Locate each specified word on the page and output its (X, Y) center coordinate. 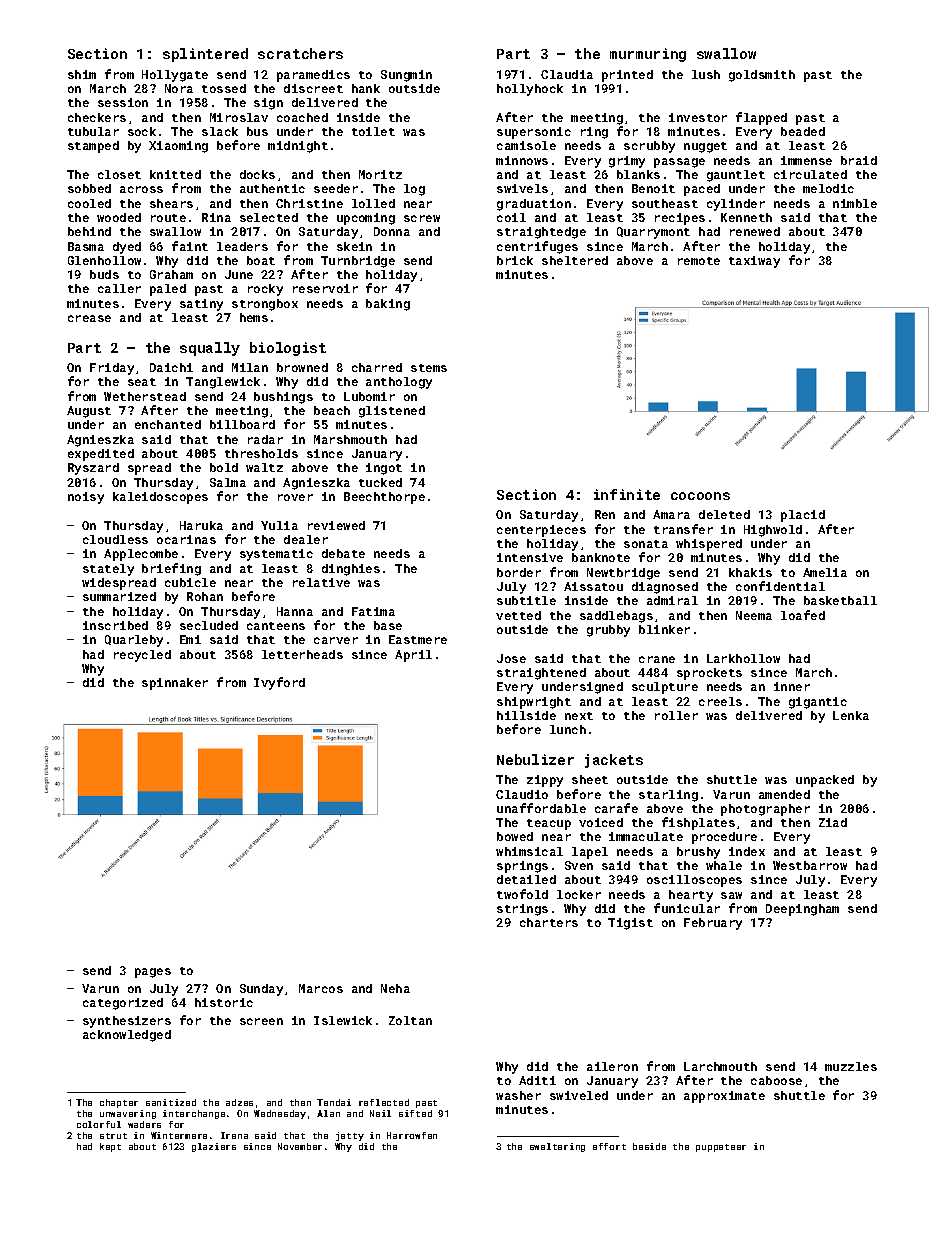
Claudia (567, 74)
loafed (803, 615)
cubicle (190, 582)
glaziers (214, 1147)
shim (82, 74)
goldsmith (762, 76)
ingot (384, 469)
